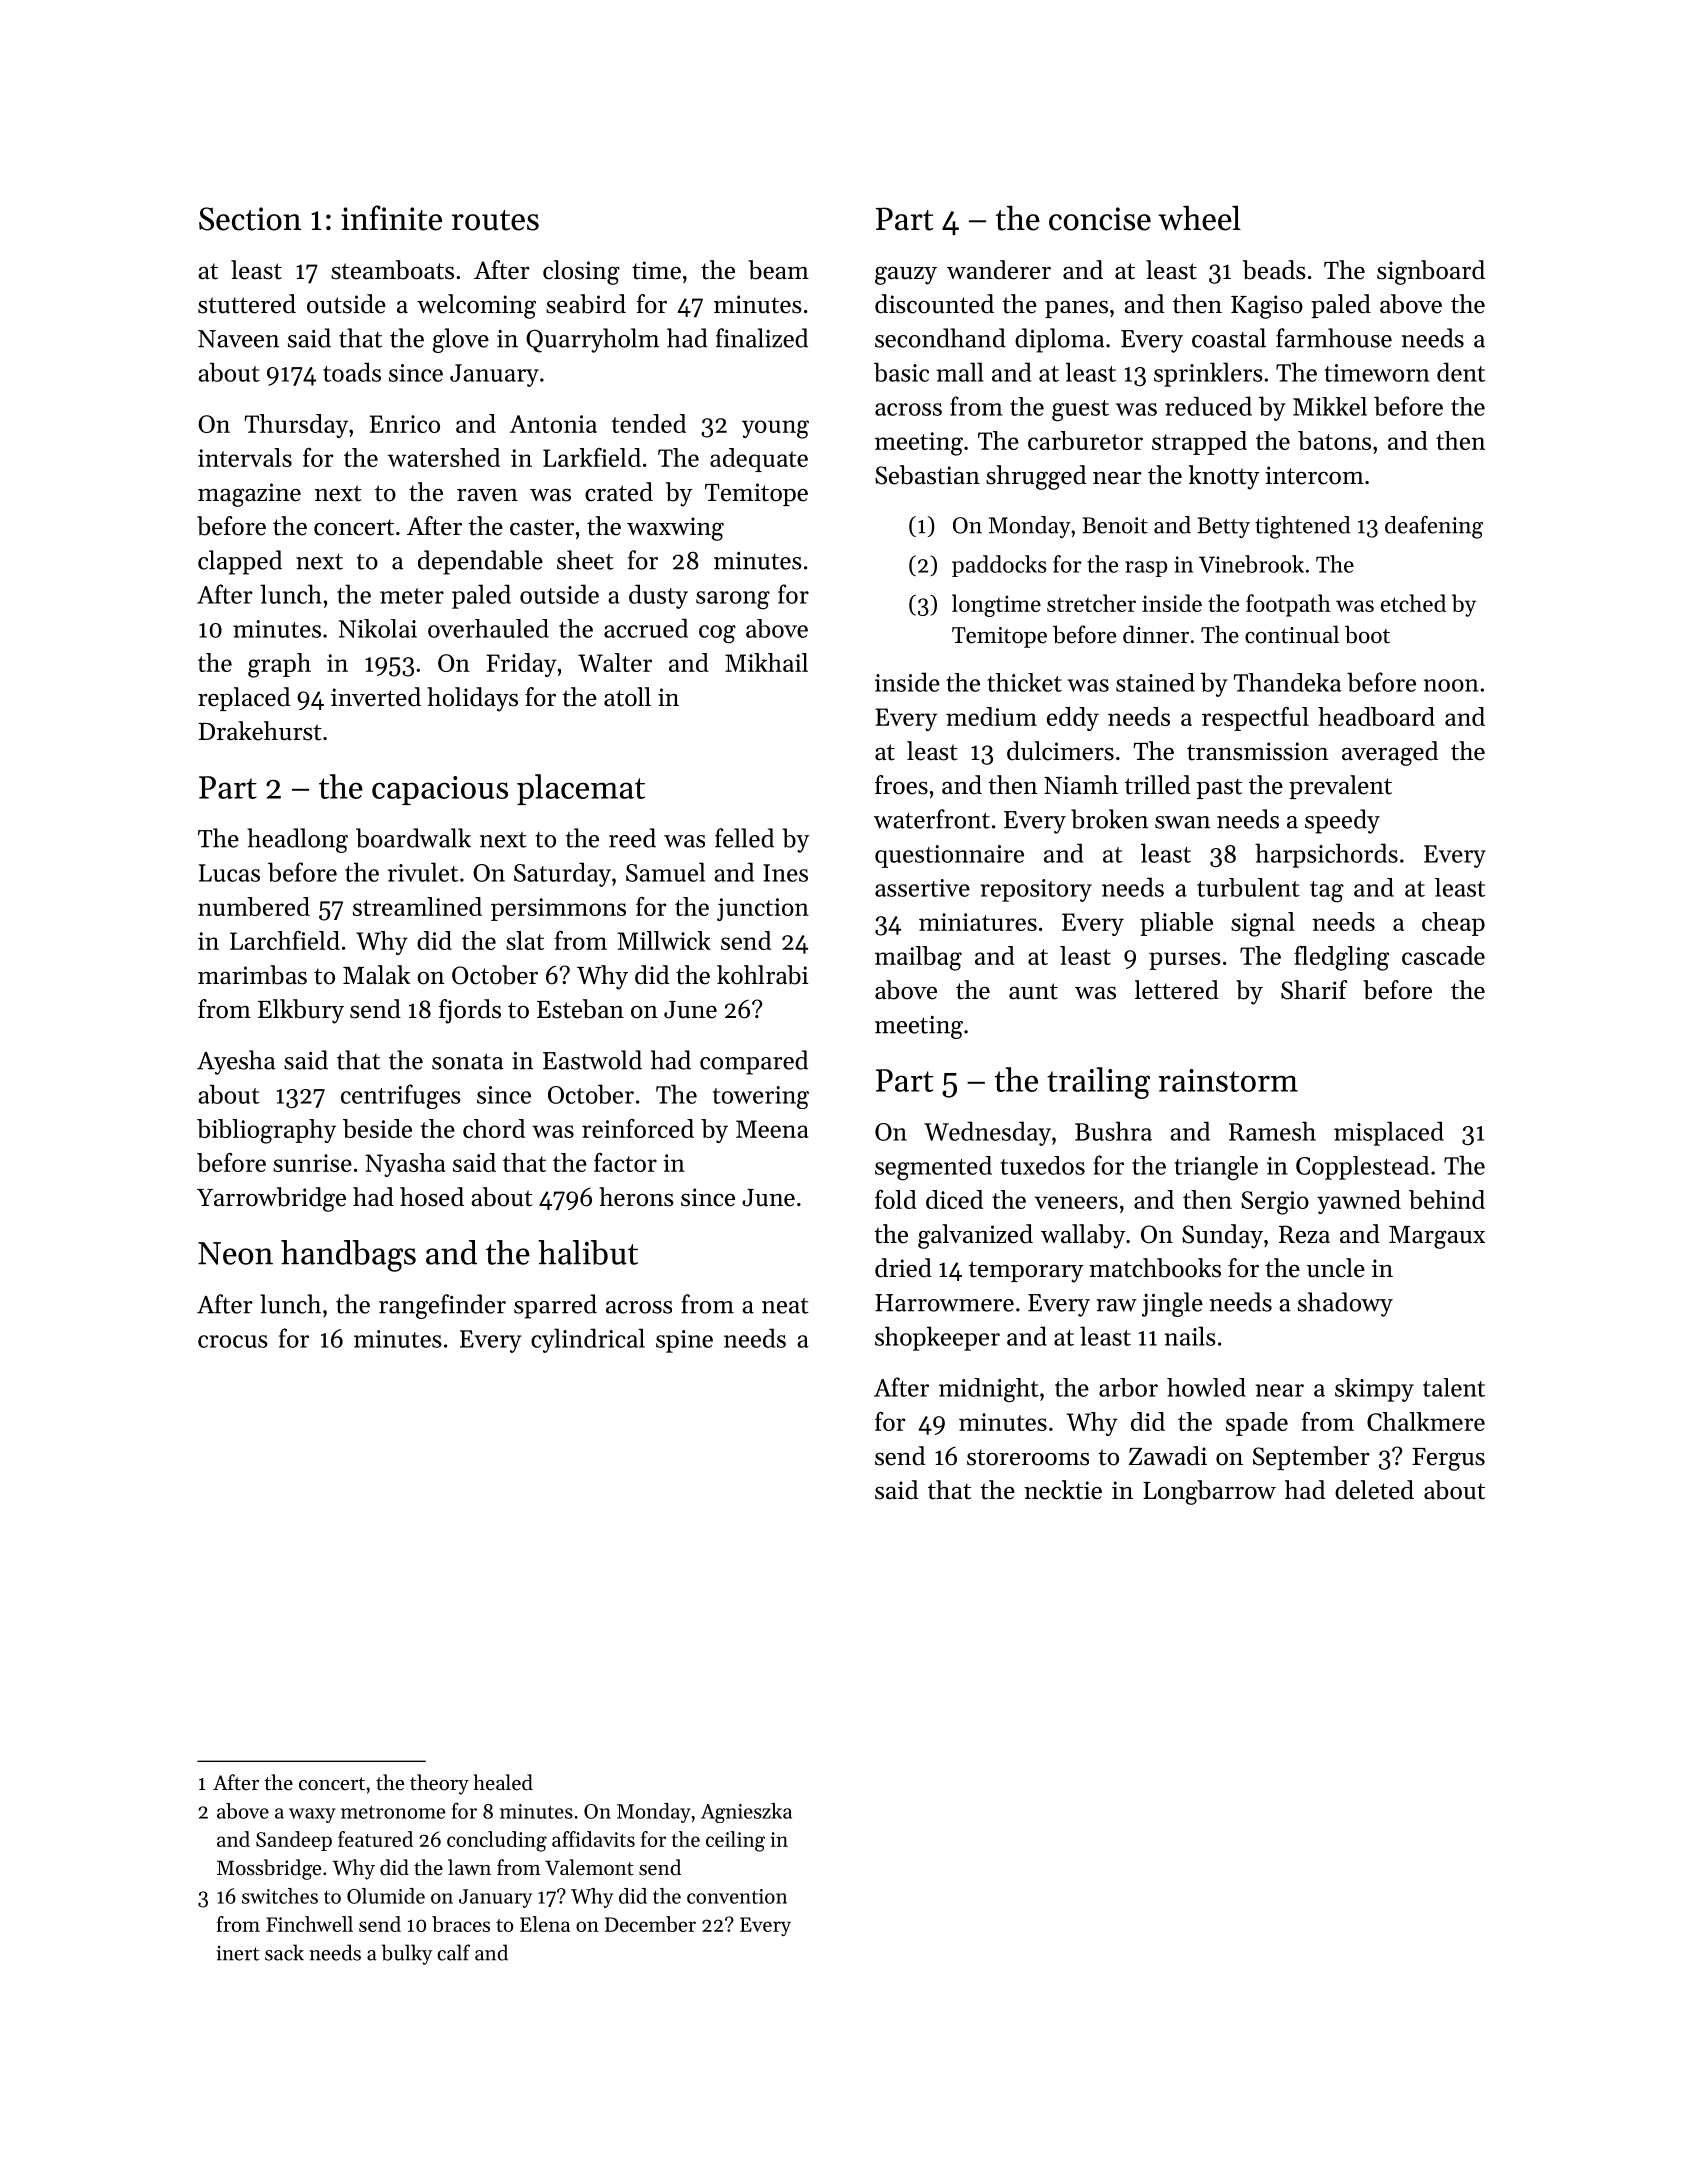  What do you see at coordinates (762, 338) in the page?
I see `finalized` at bounding box center [762, 338].
